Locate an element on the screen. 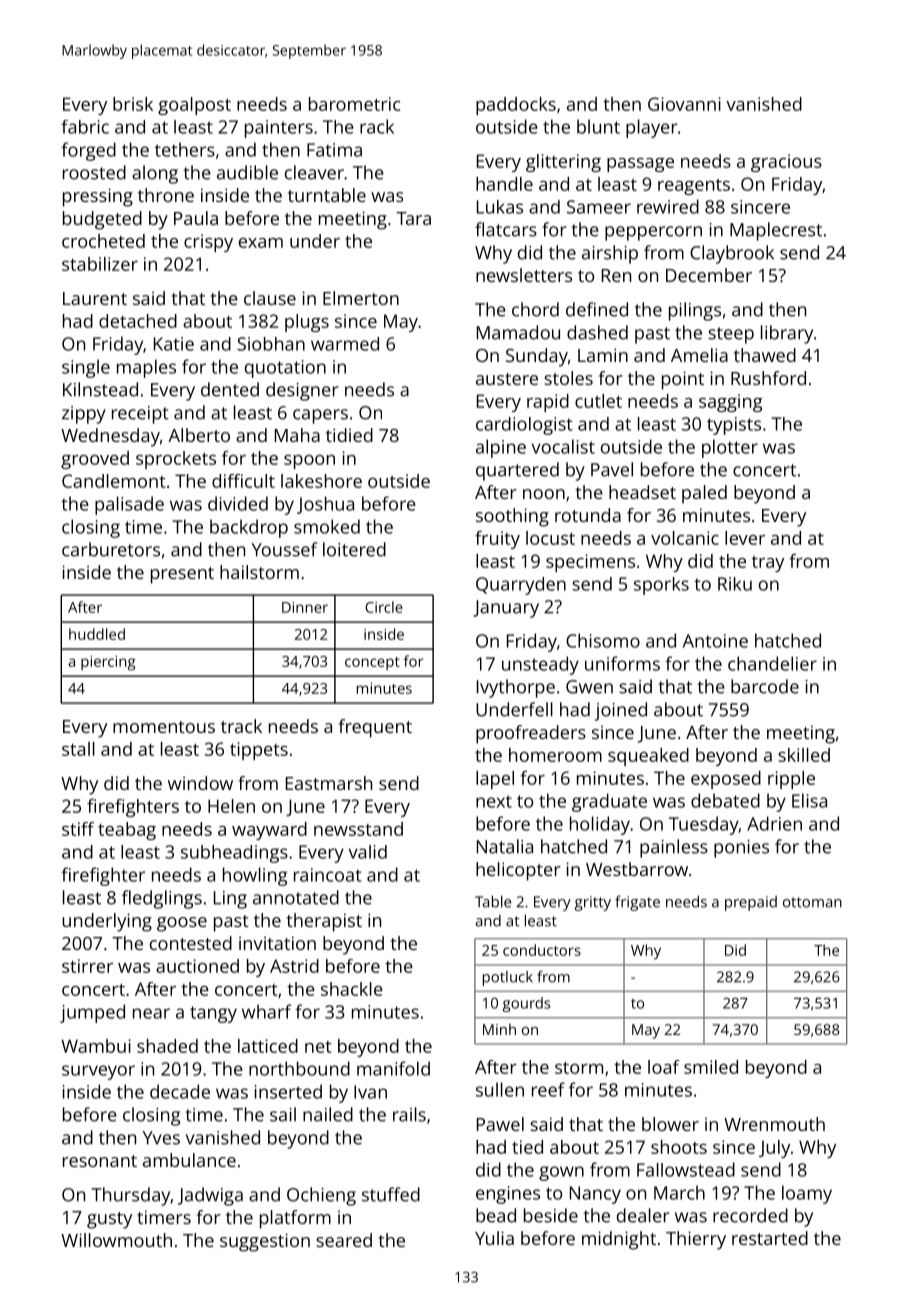 This screenshot has width=908, height=1316. plotter is located at coordinates (730, 448).
